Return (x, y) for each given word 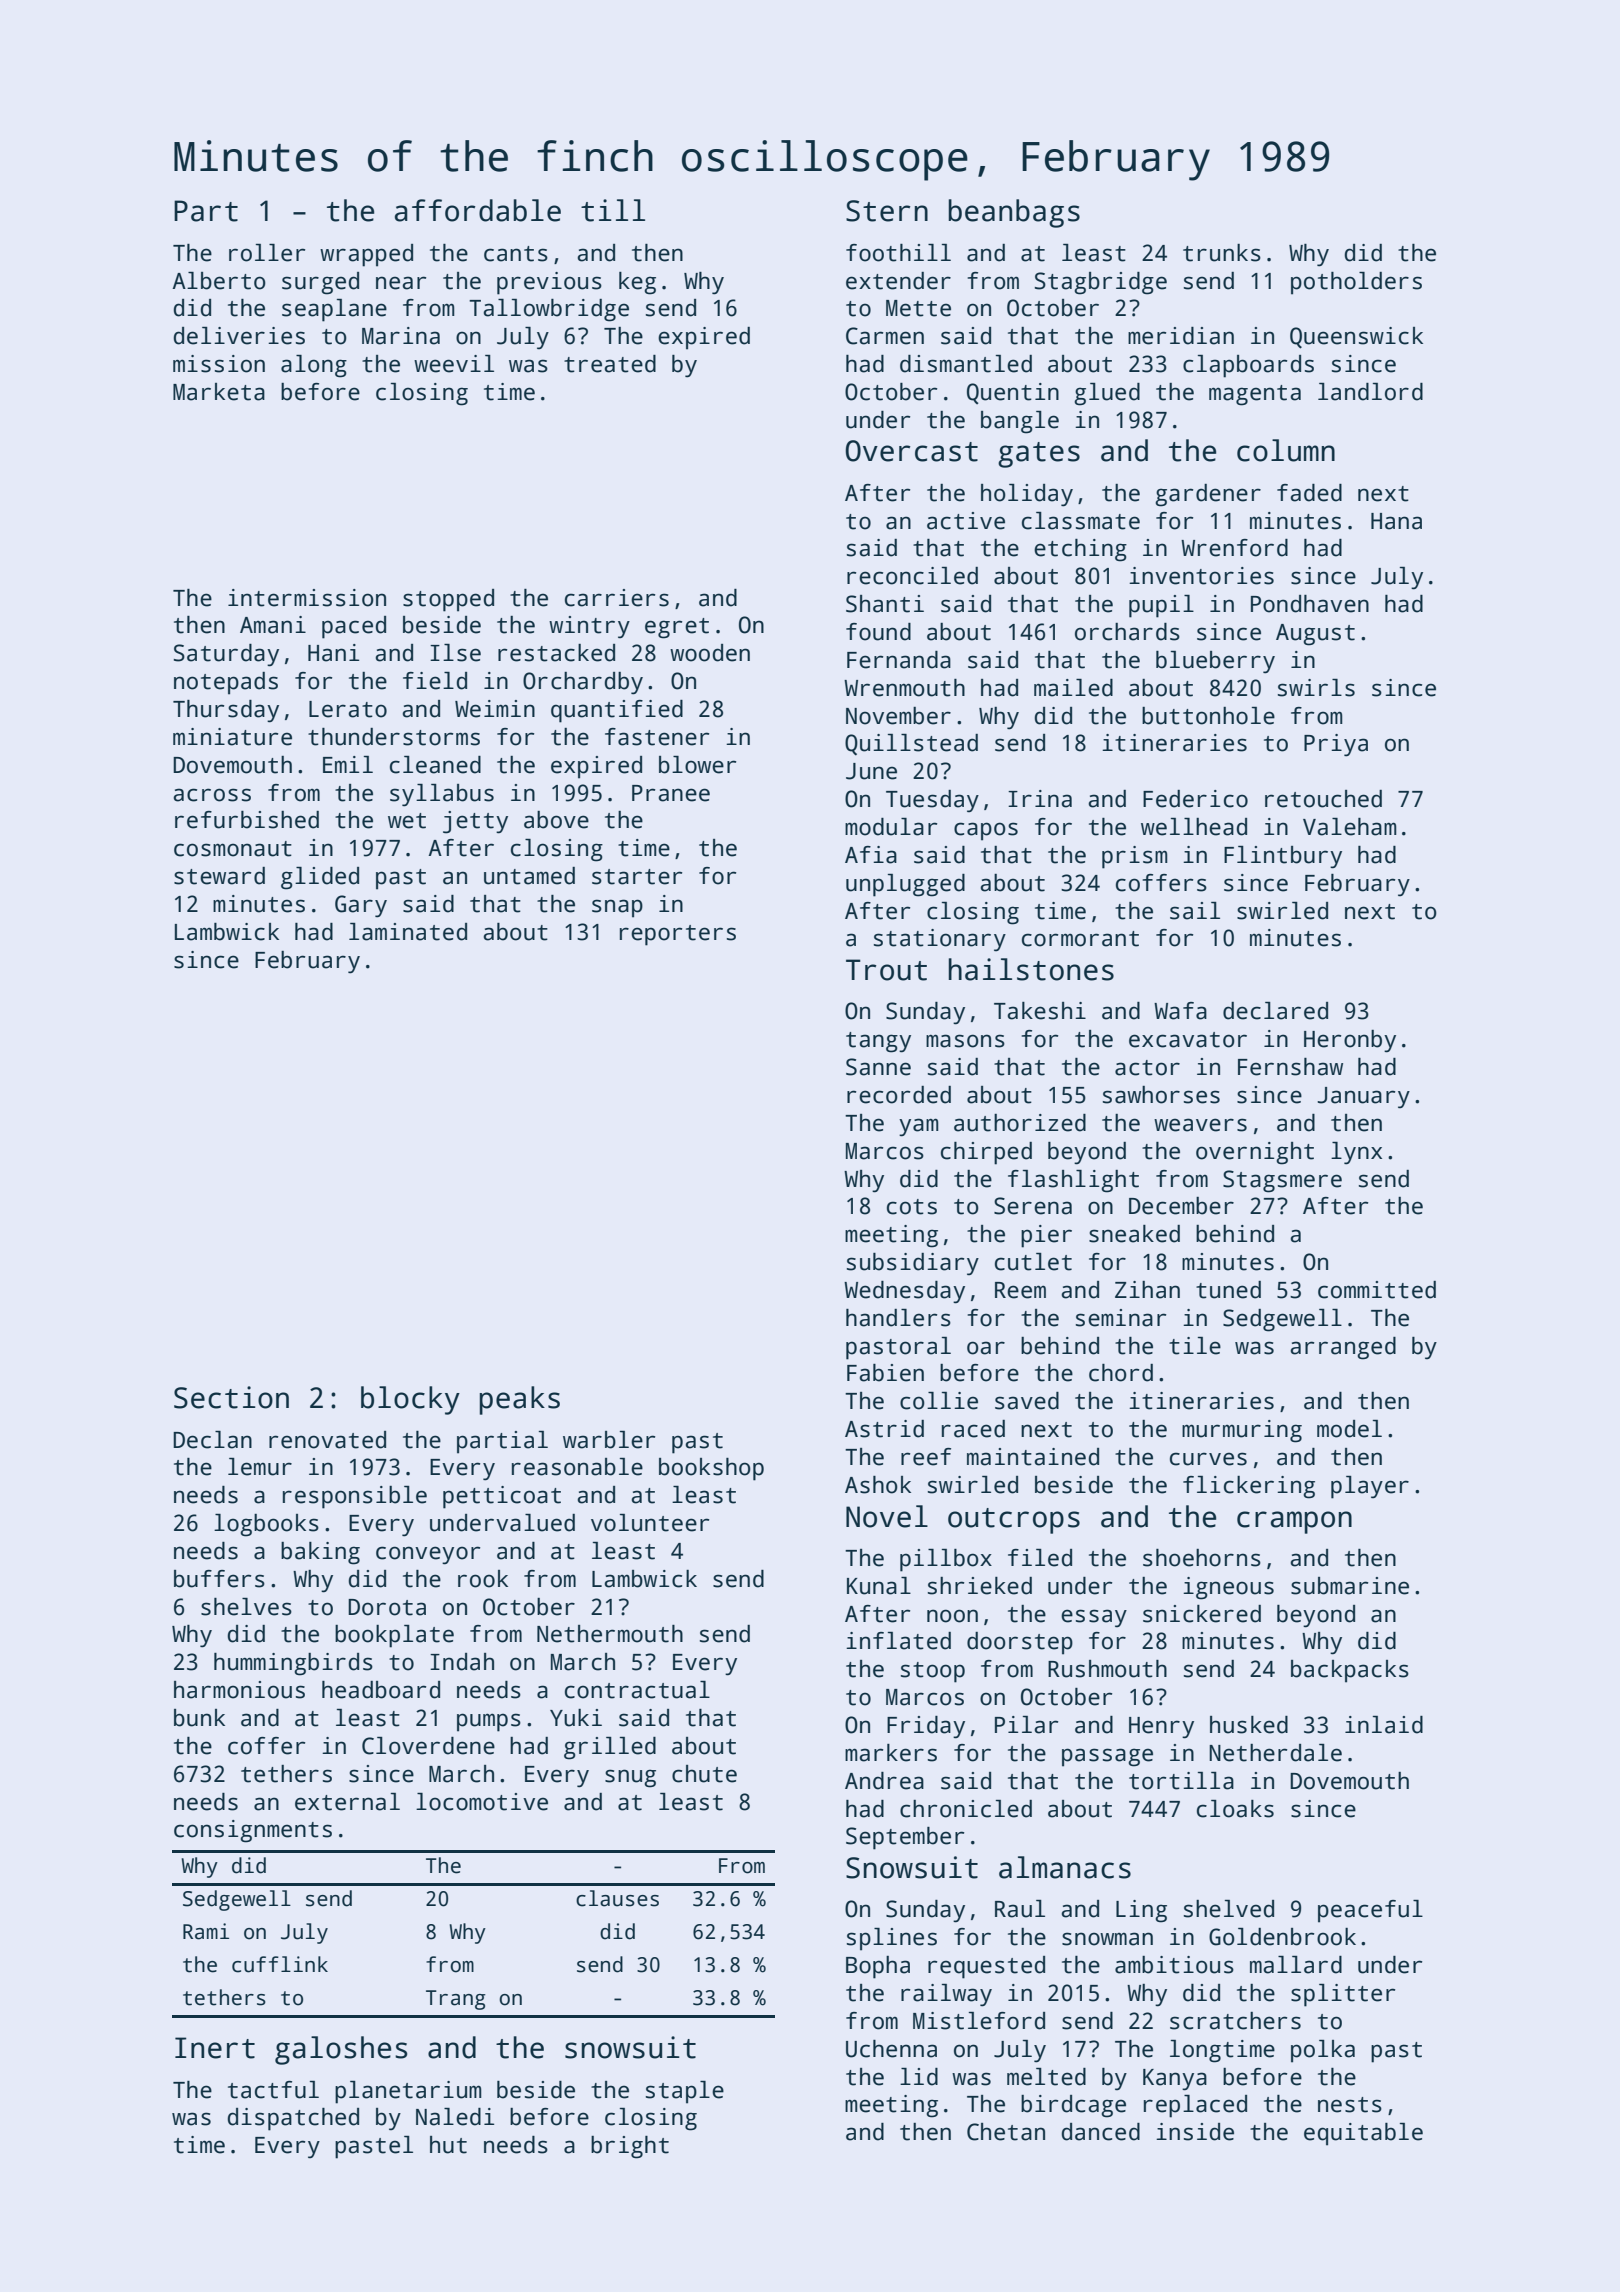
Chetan (1006, 2132)
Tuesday (932, 801)
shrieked (980, 1586)
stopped (448, 600)
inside (1195, 2132)
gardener (1208, 495)
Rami (206, 1931)
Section (231, 1397)
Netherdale (1275, 1753)
